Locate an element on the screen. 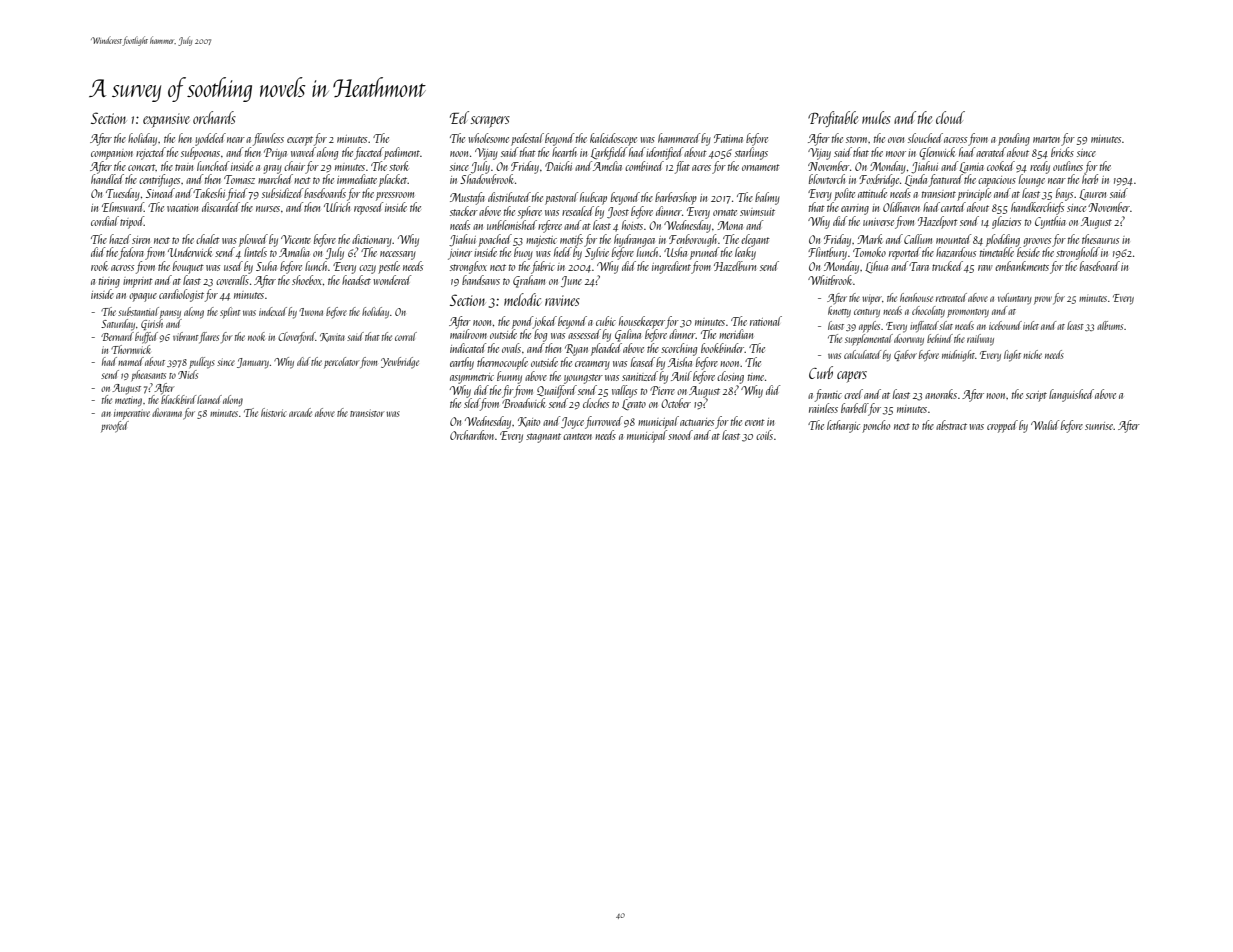 The height and width of the screenshot is (952, 1233). fir is located at coordinates (508, 391).
